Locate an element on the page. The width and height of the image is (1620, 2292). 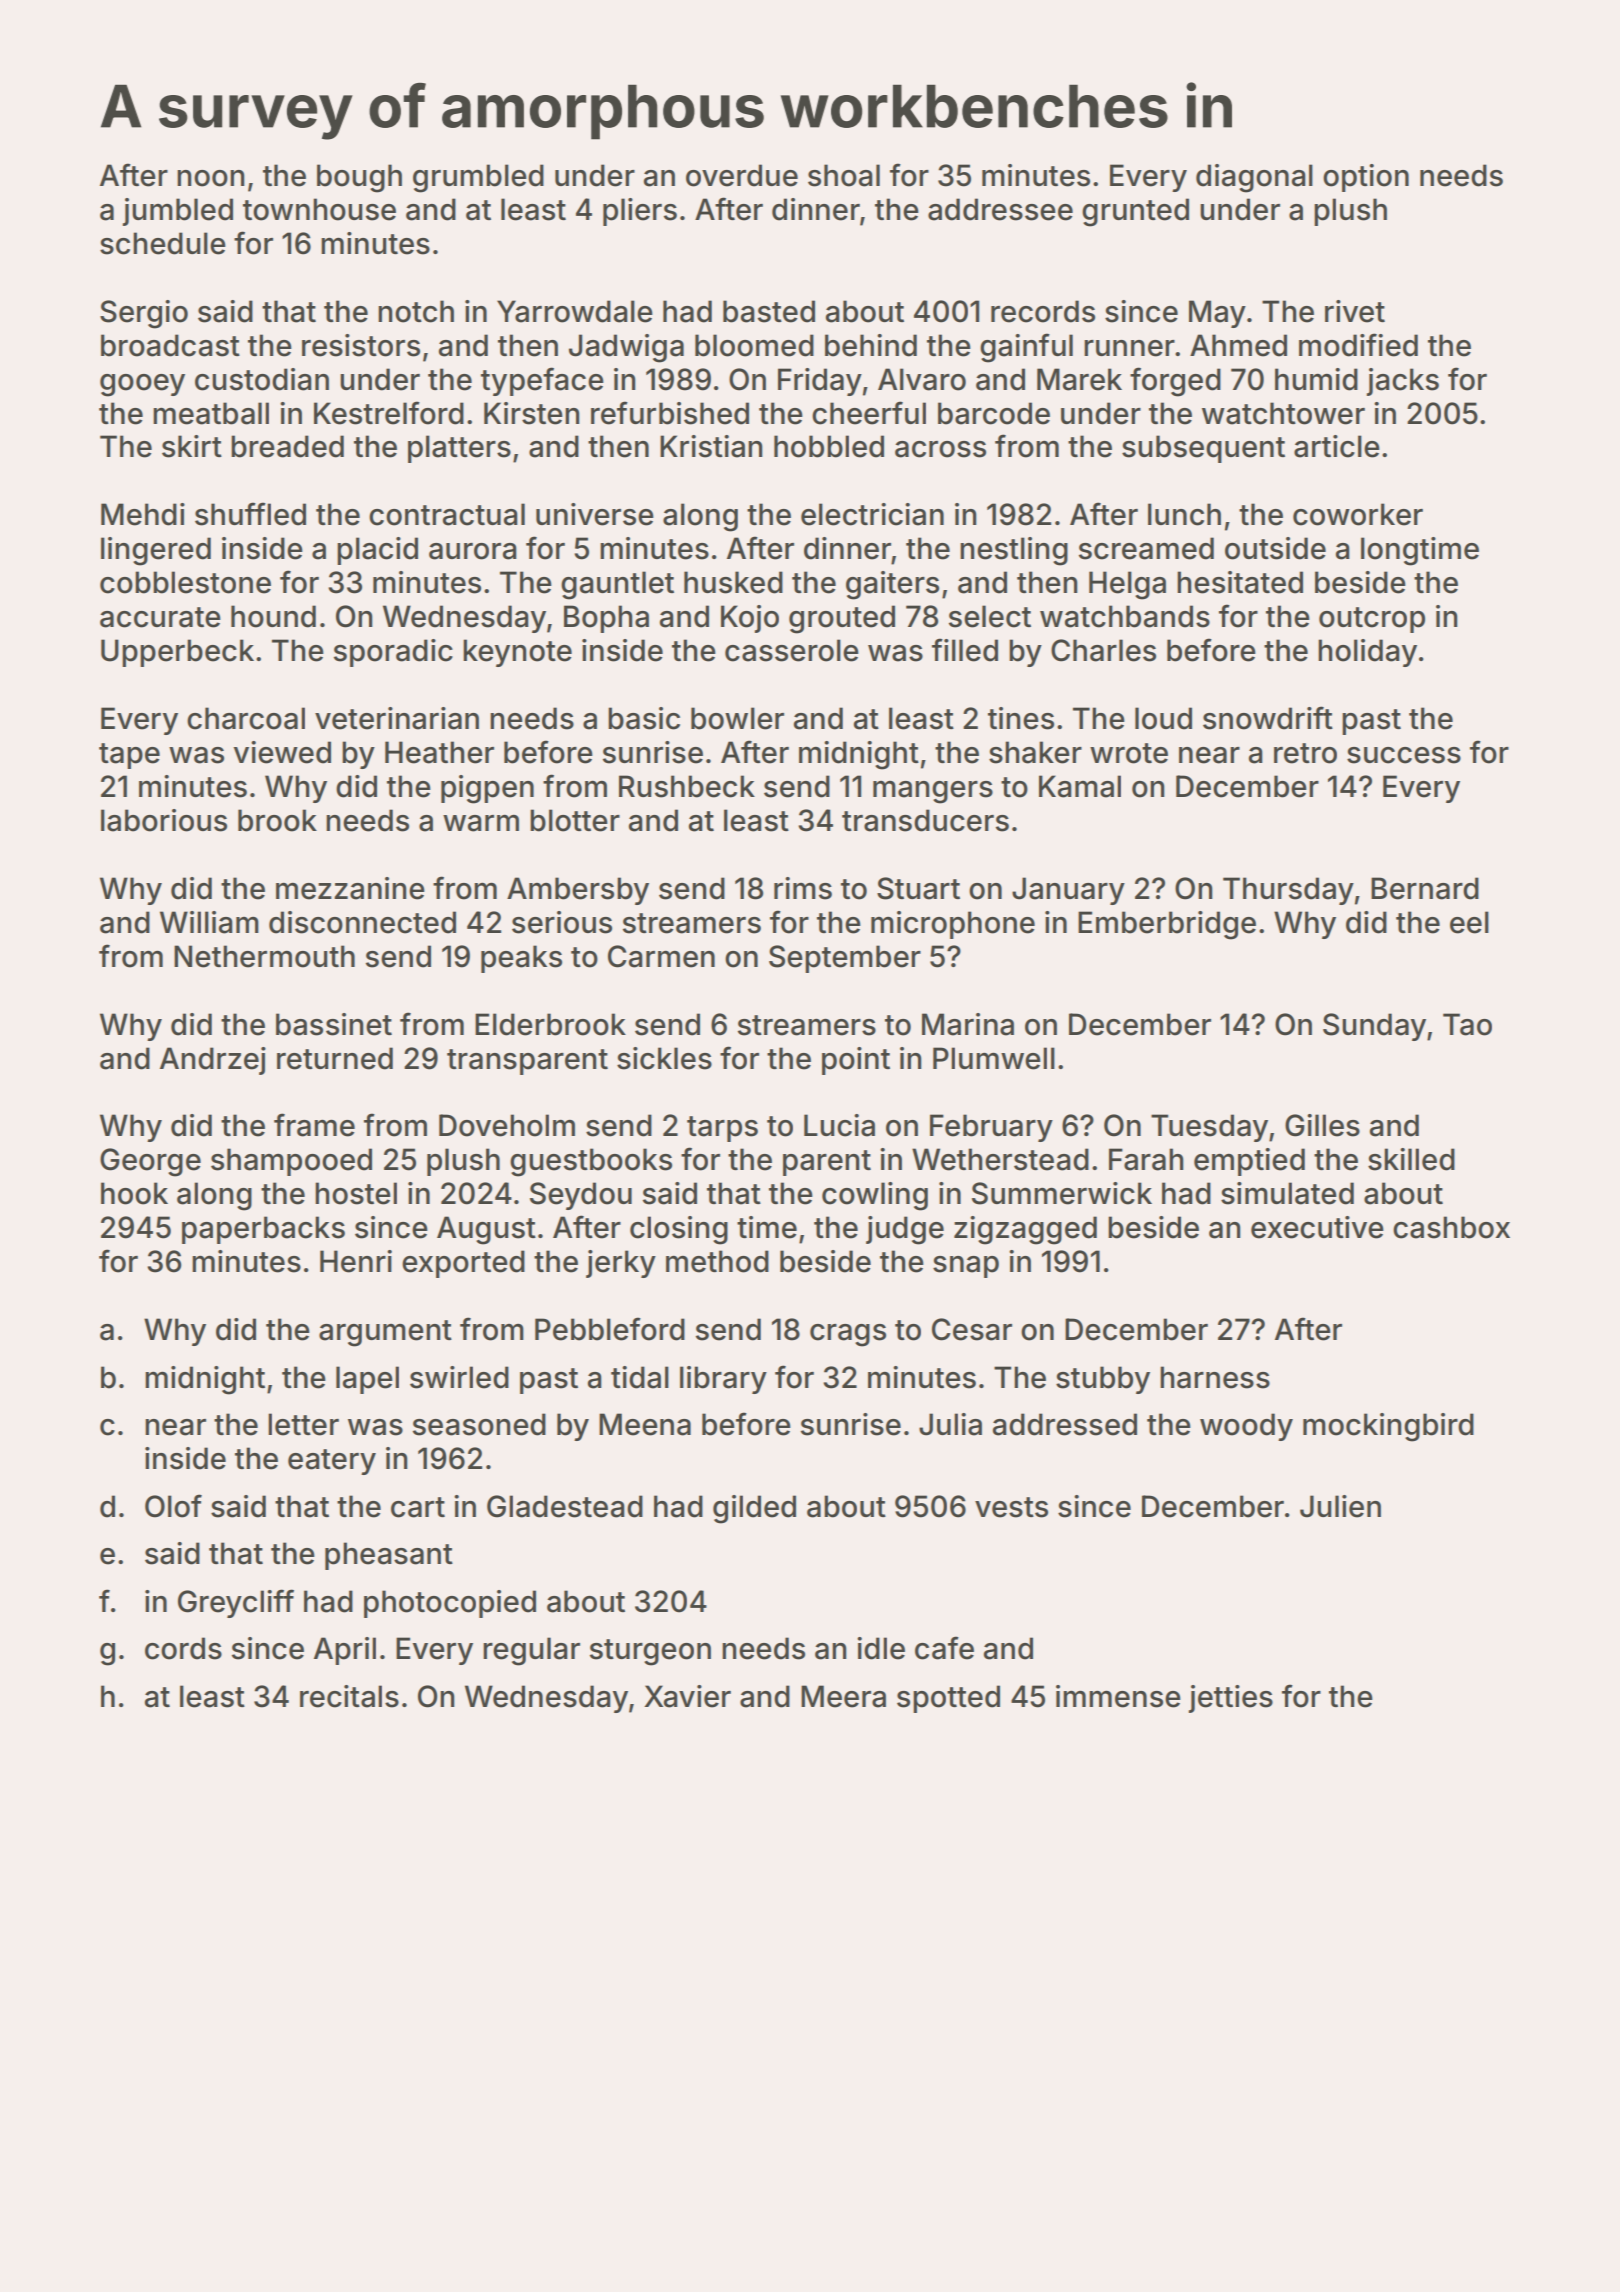
lapel is located at coordinates (367, 1380).
